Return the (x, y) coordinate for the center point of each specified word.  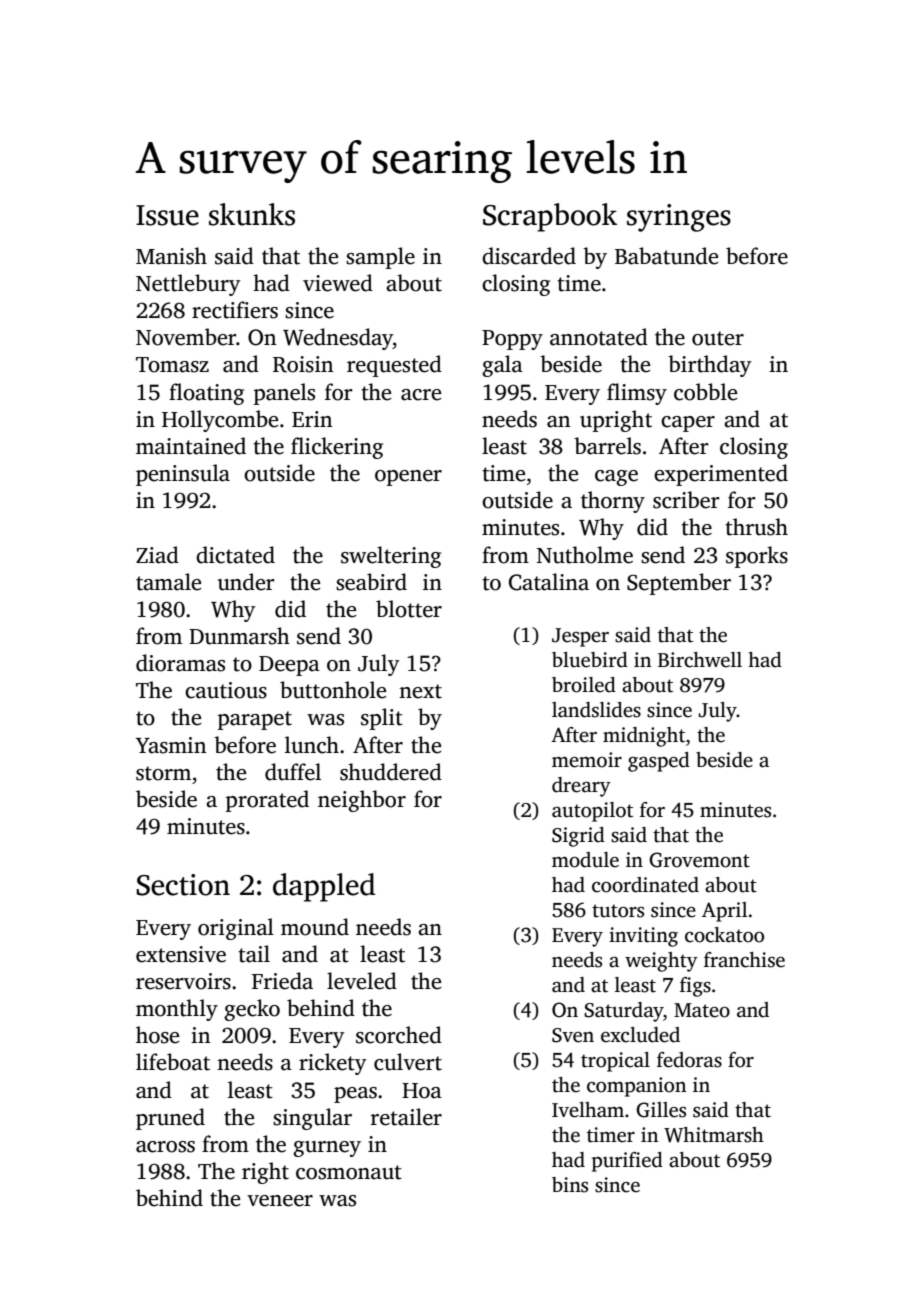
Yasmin (171, 745)
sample (380, 258)
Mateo (702, 1010)
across (165, 1147)
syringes (679, 218)
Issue (167, 215)
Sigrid (578, 837)
